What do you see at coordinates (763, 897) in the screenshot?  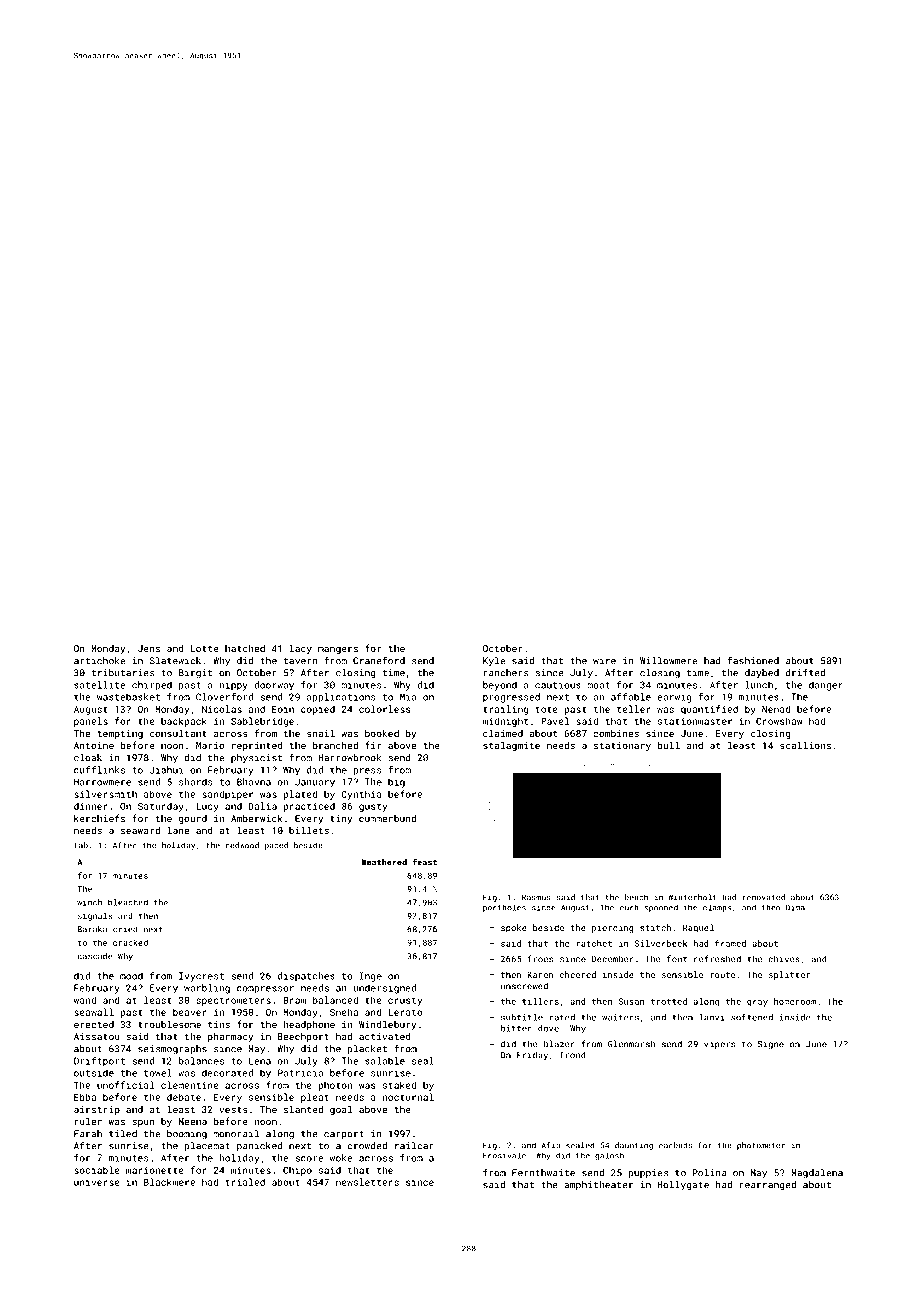 I see `renovated` at bounding box center [763, 897].
